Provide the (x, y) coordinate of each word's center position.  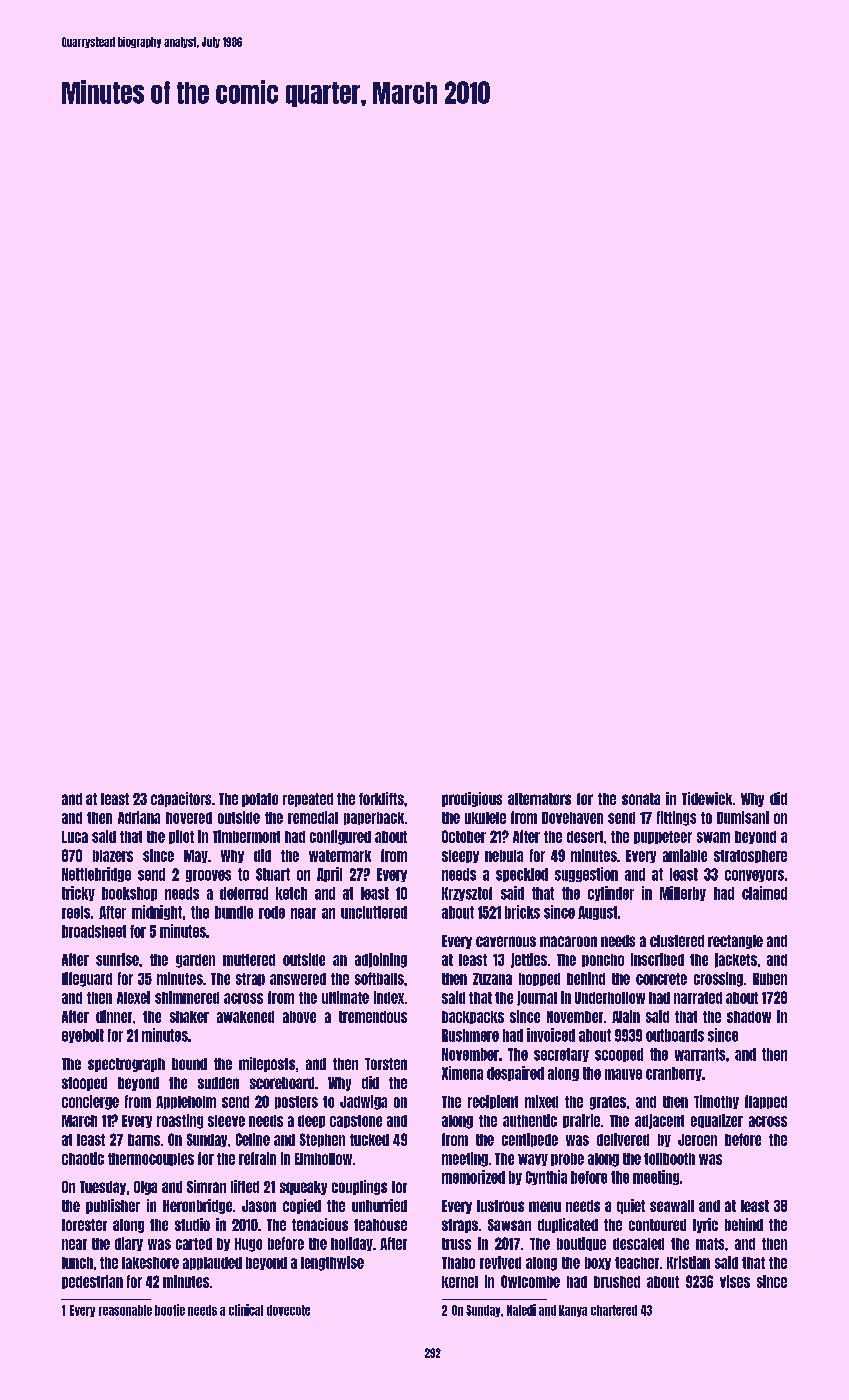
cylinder (611, 893)
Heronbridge (197, 1206)
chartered (614, 1310)
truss (456, 1244)
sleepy (460, 856)
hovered (189, 818)
